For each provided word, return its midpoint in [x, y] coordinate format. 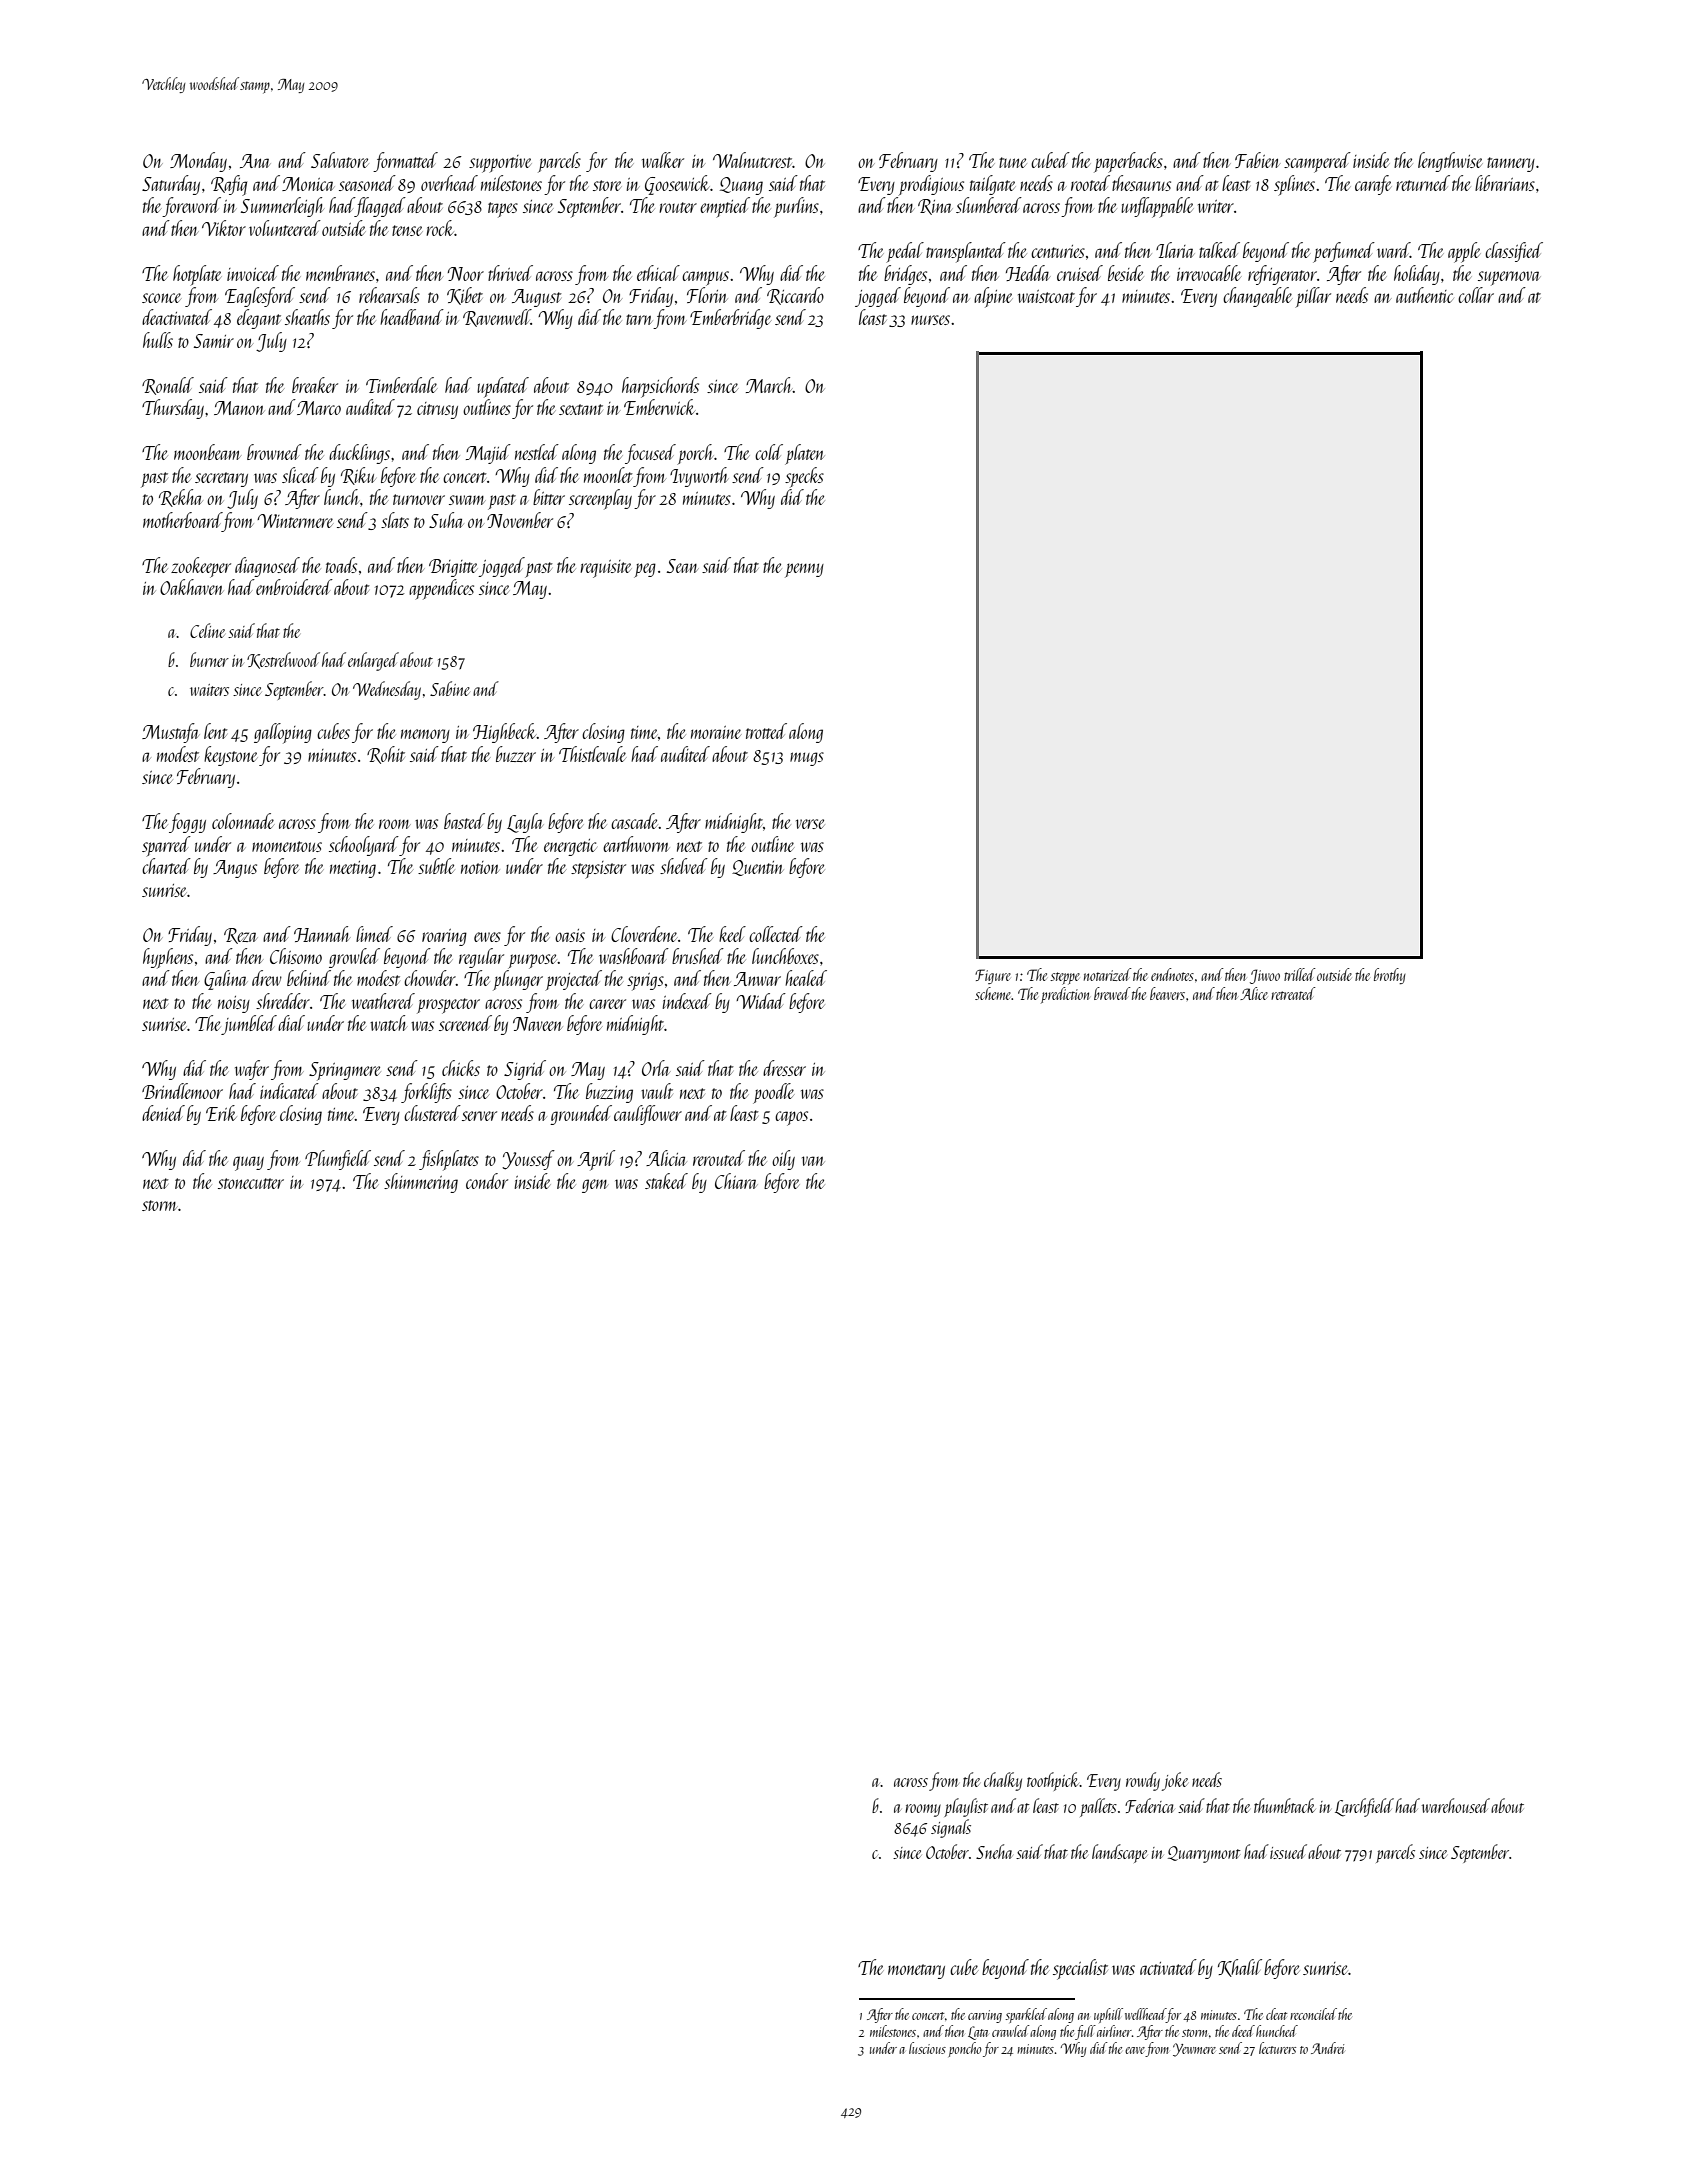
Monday [198, 162]
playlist [966, 1807]
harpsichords [660, 387]
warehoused [1456, 1805]
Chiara [736, 1181]
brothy [1390, 976]
